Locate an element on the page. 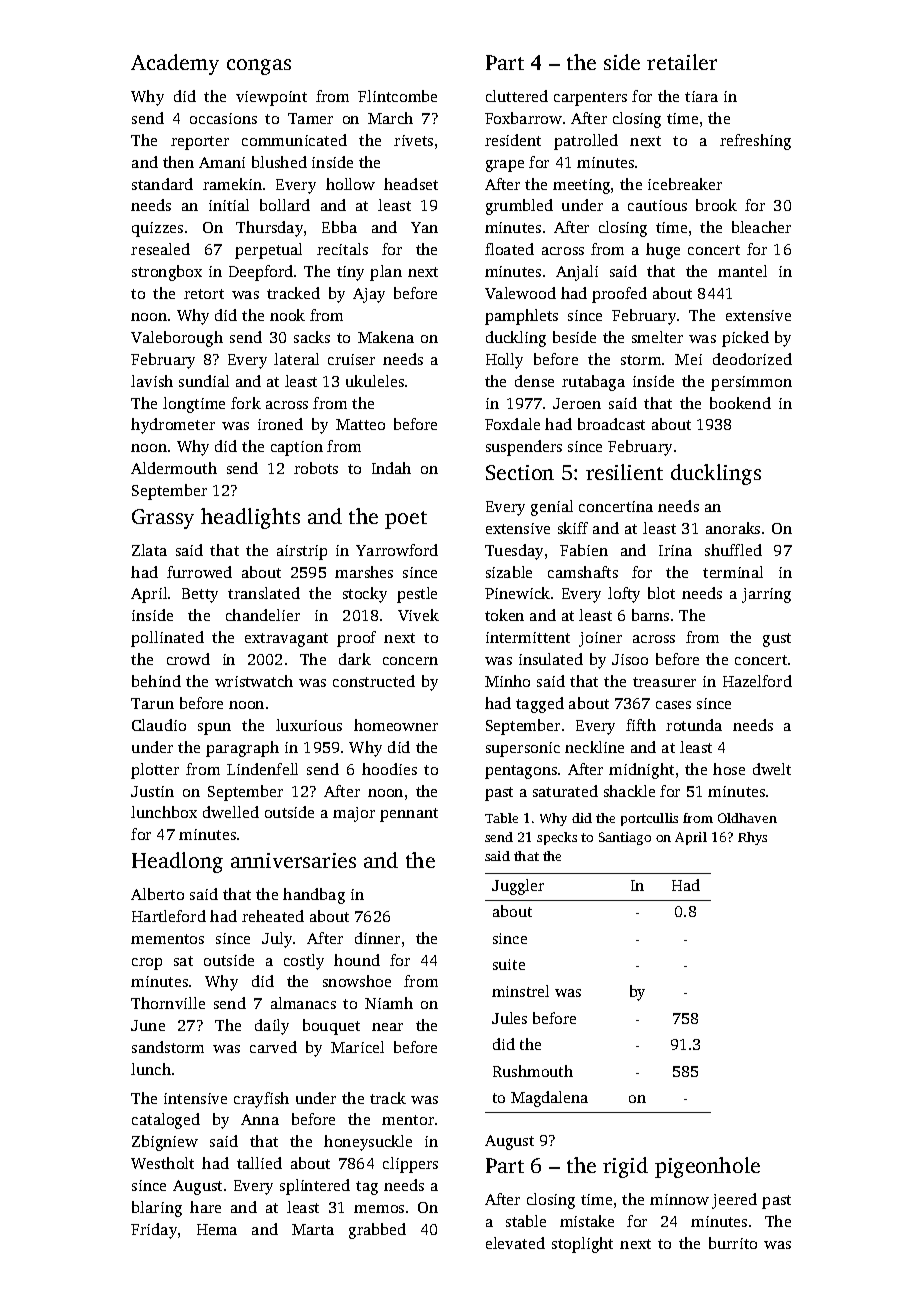 The image size is (924, 1314). hose is located at coordinates (729, 769).
